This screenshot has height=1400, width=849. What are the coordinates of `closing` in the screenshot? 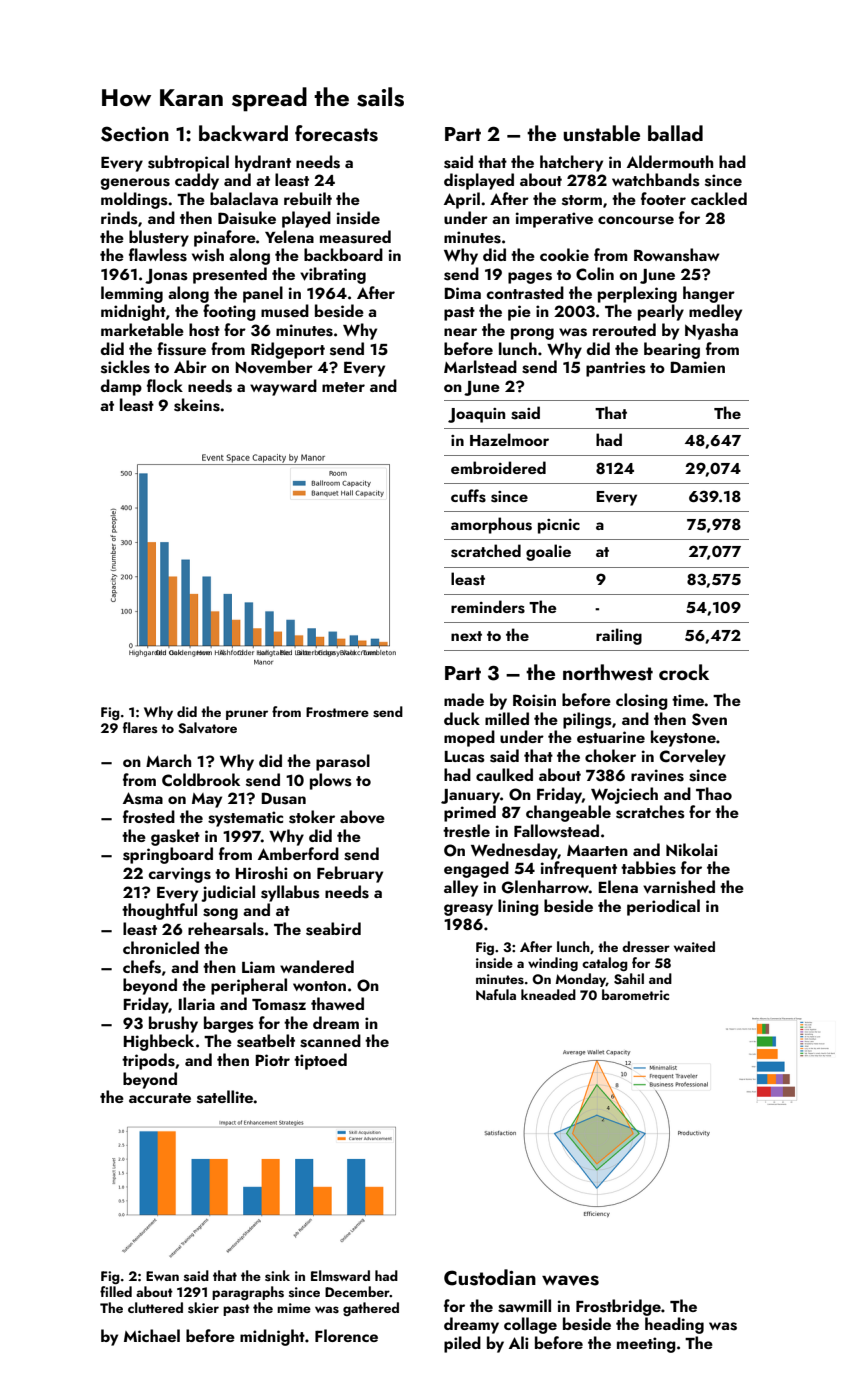 It's located at (642, 701).
